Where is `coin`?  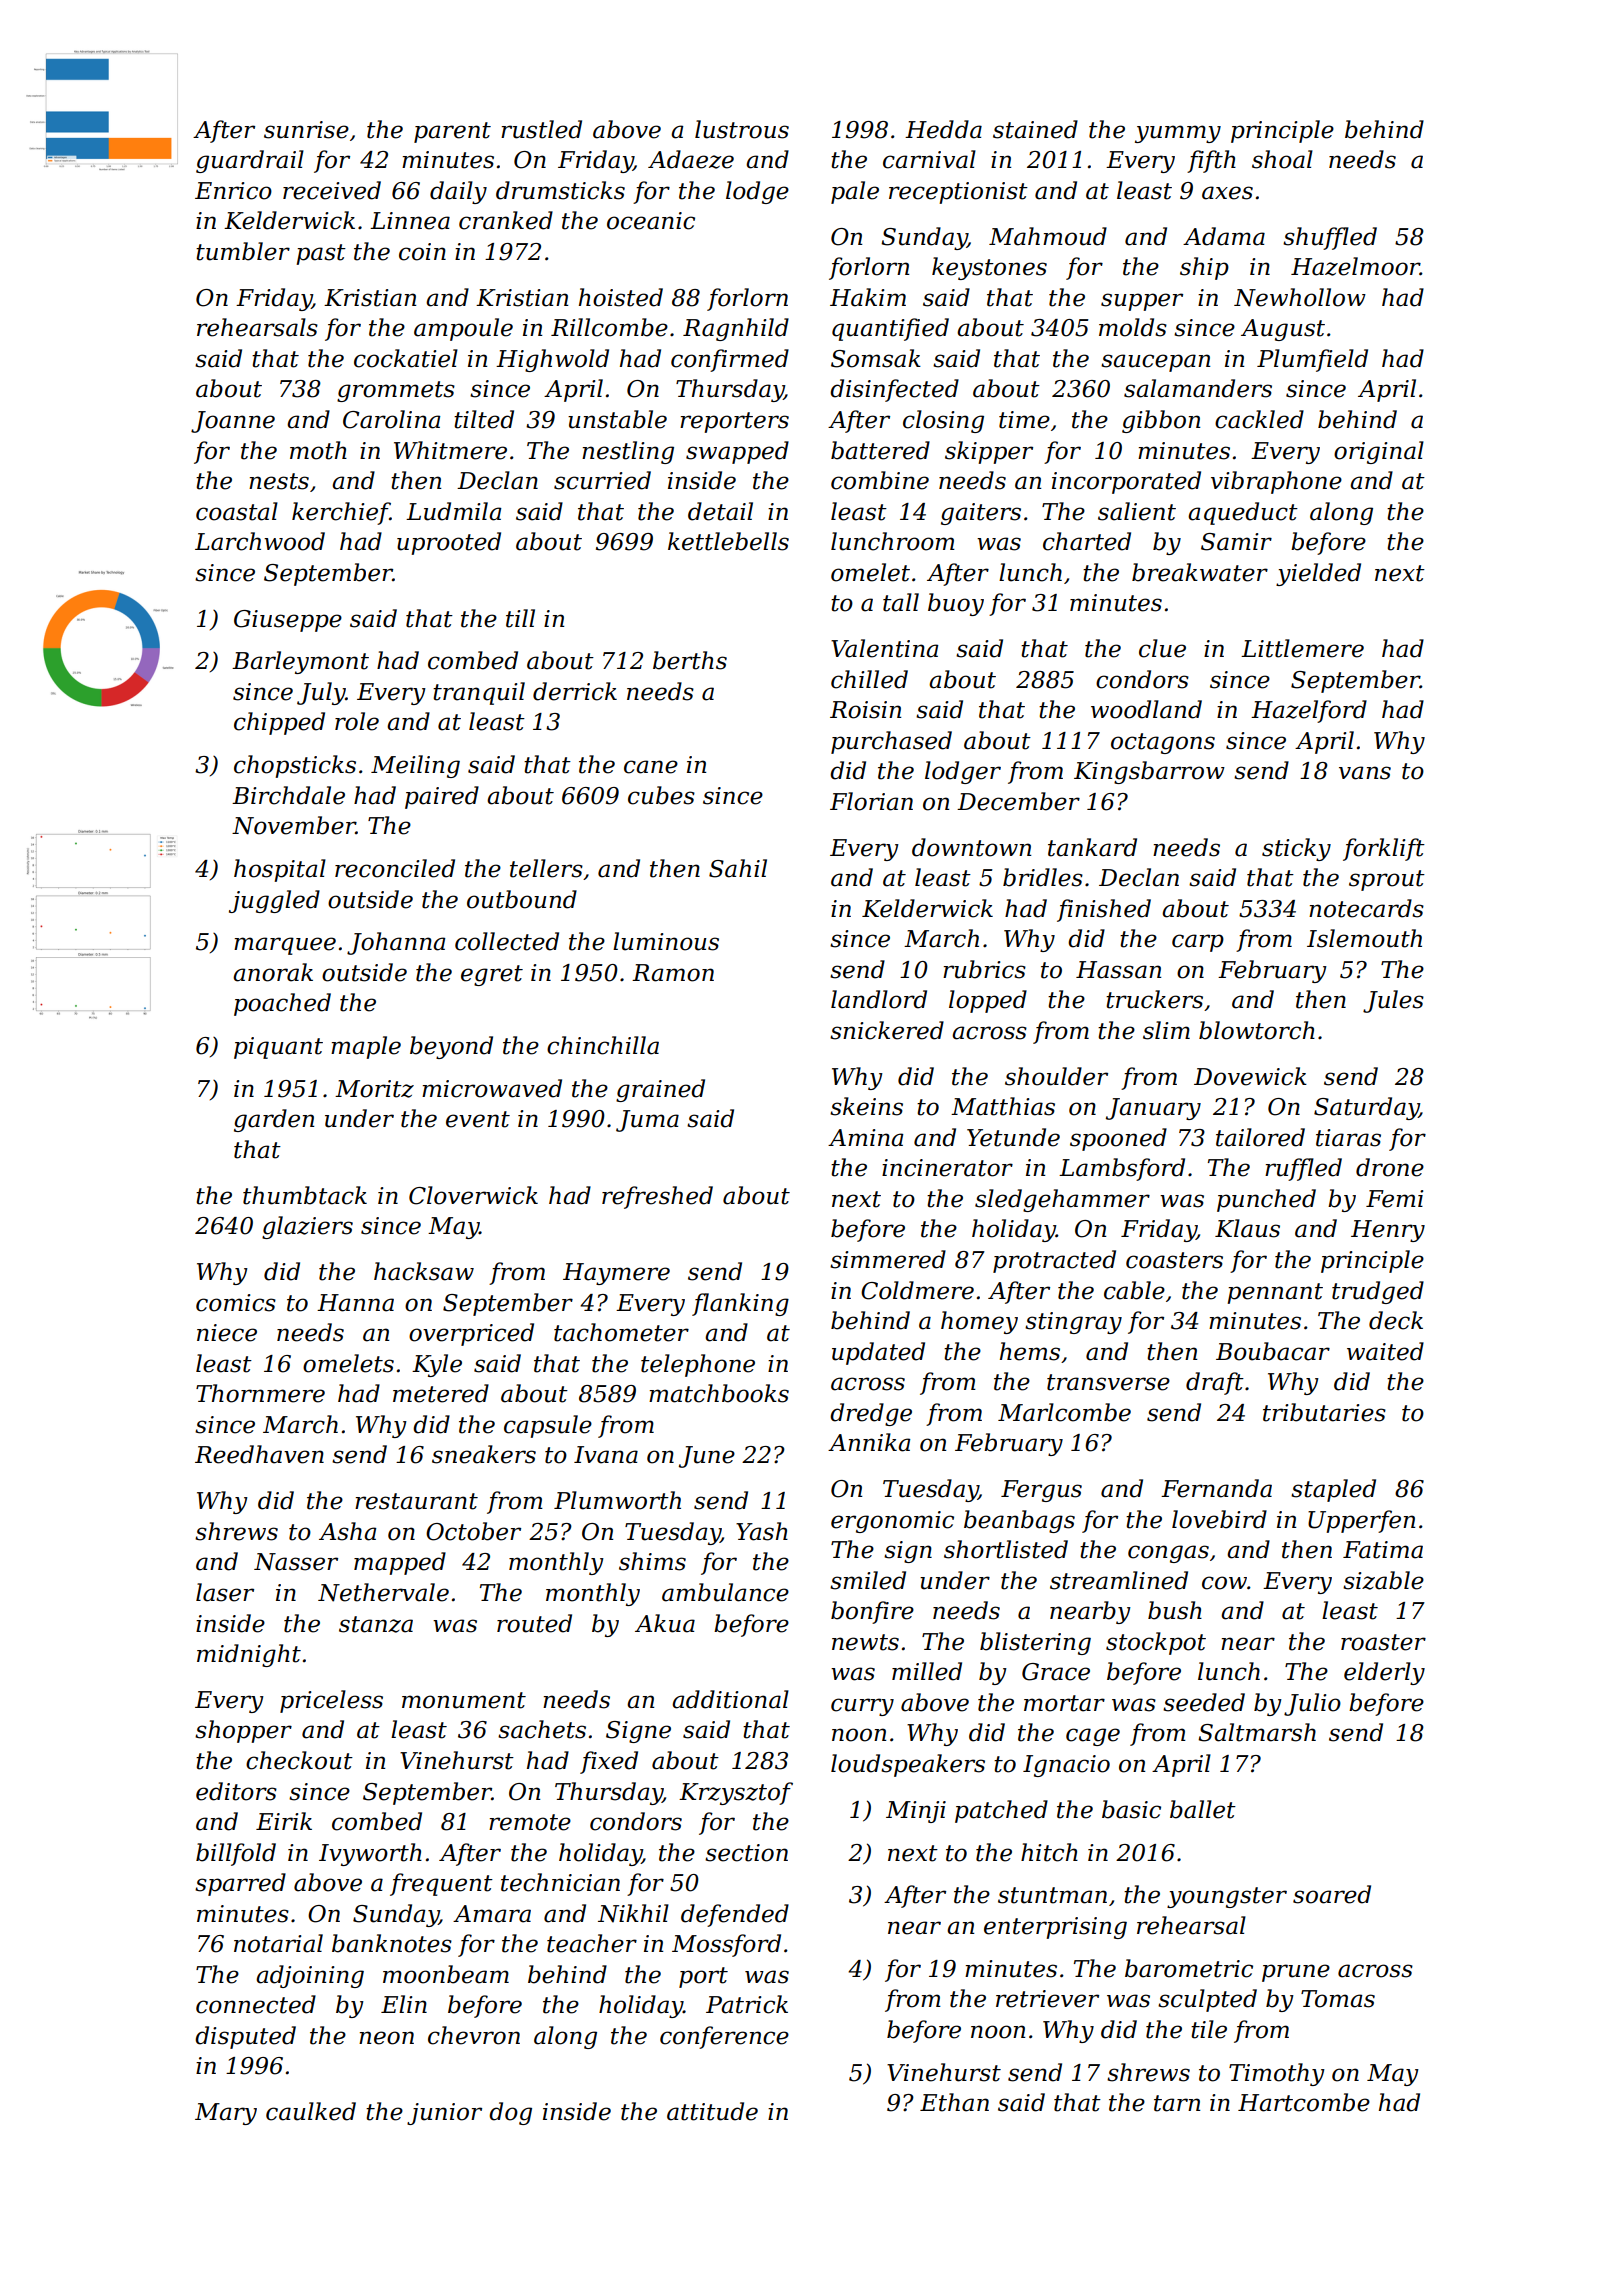
coin is located at coordinates (422, 252).
